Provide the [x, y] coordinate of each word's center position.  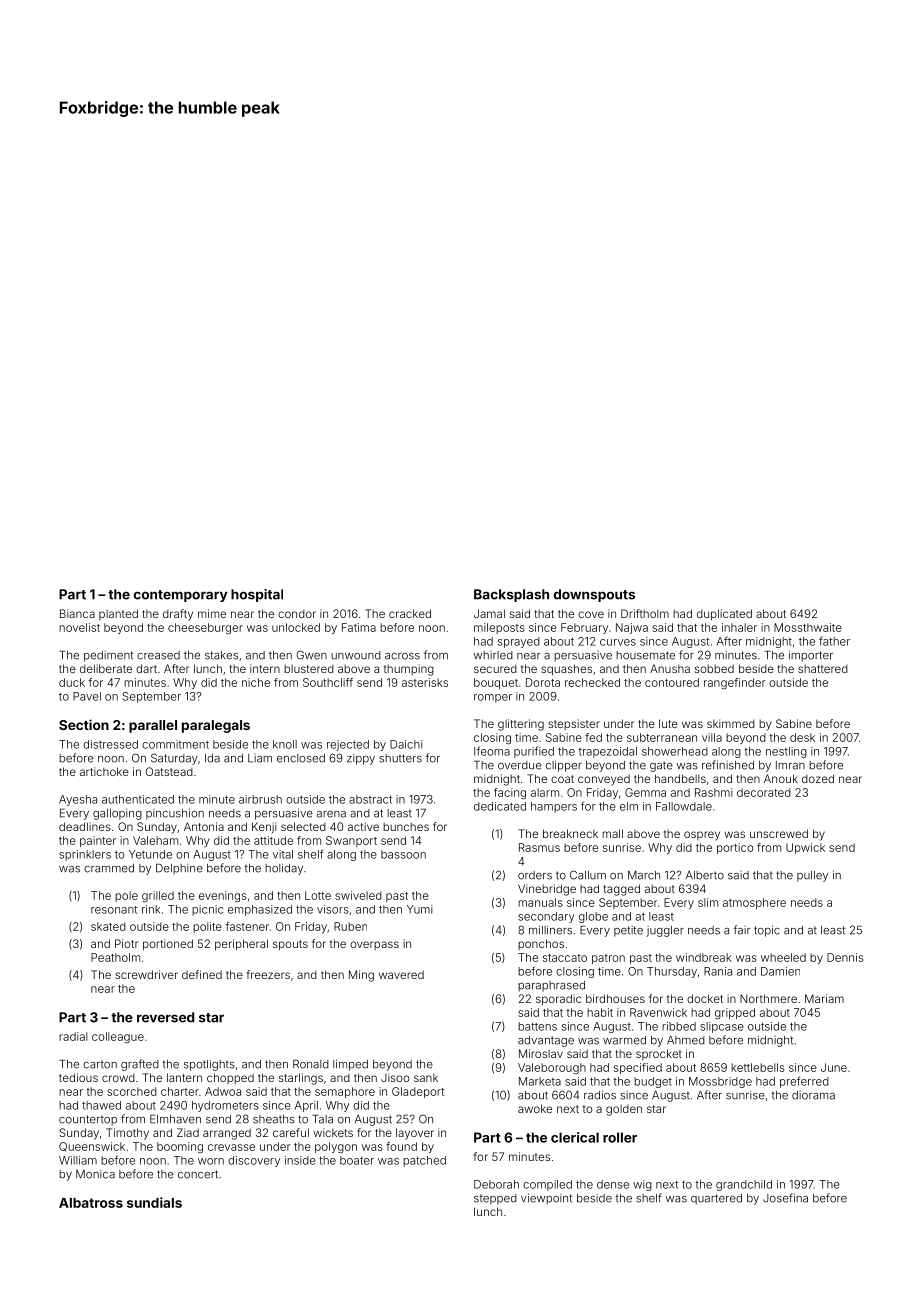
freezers [268, 974]
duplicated [724, 615]
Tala [322, 1119]
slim [708, 902]
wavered [401, 974]
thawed [101, 1105]
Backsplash [511, 595]
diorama [813, 1095]
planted [118, 614]
